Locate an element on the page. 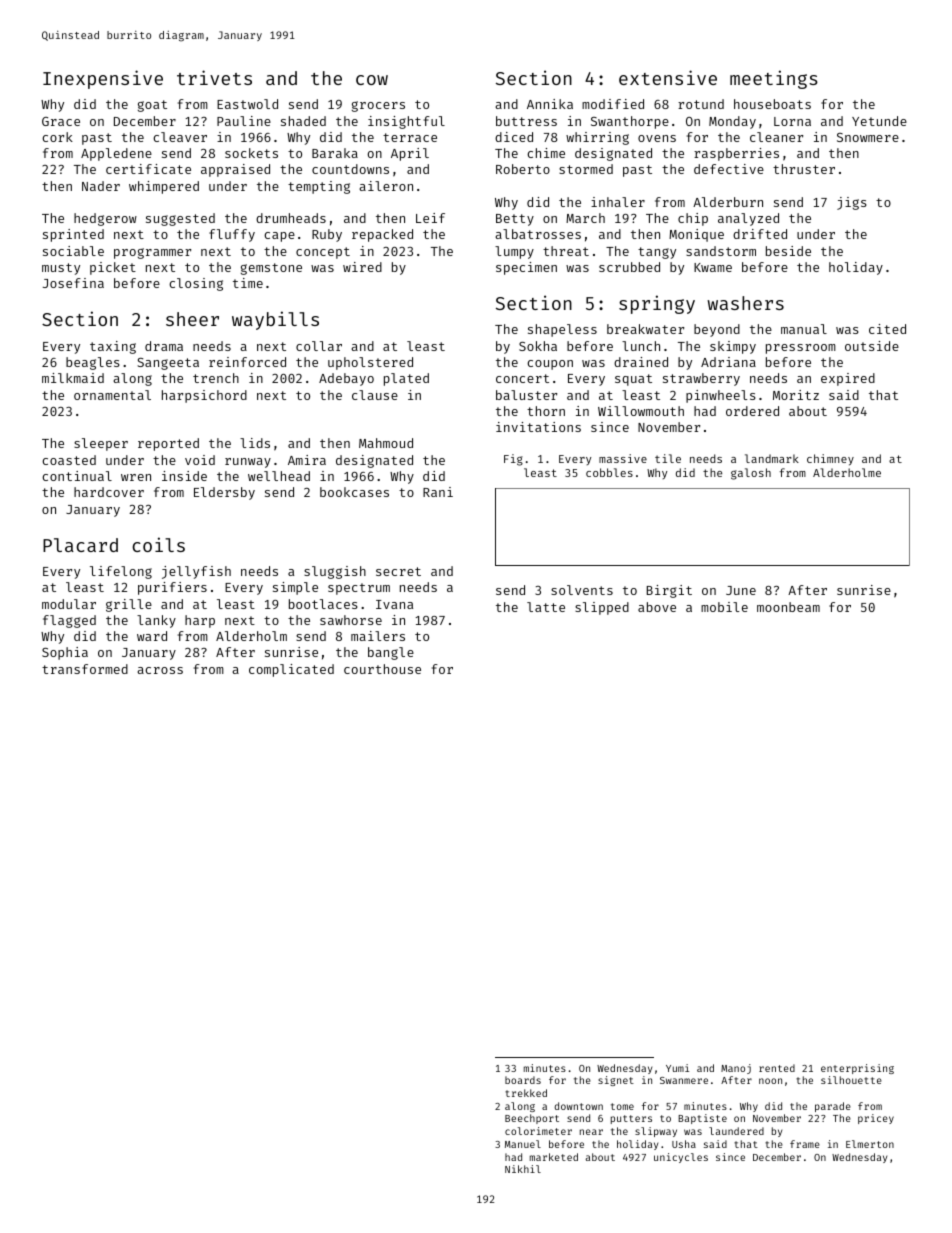  latte is located at coordinates (546, 607).
